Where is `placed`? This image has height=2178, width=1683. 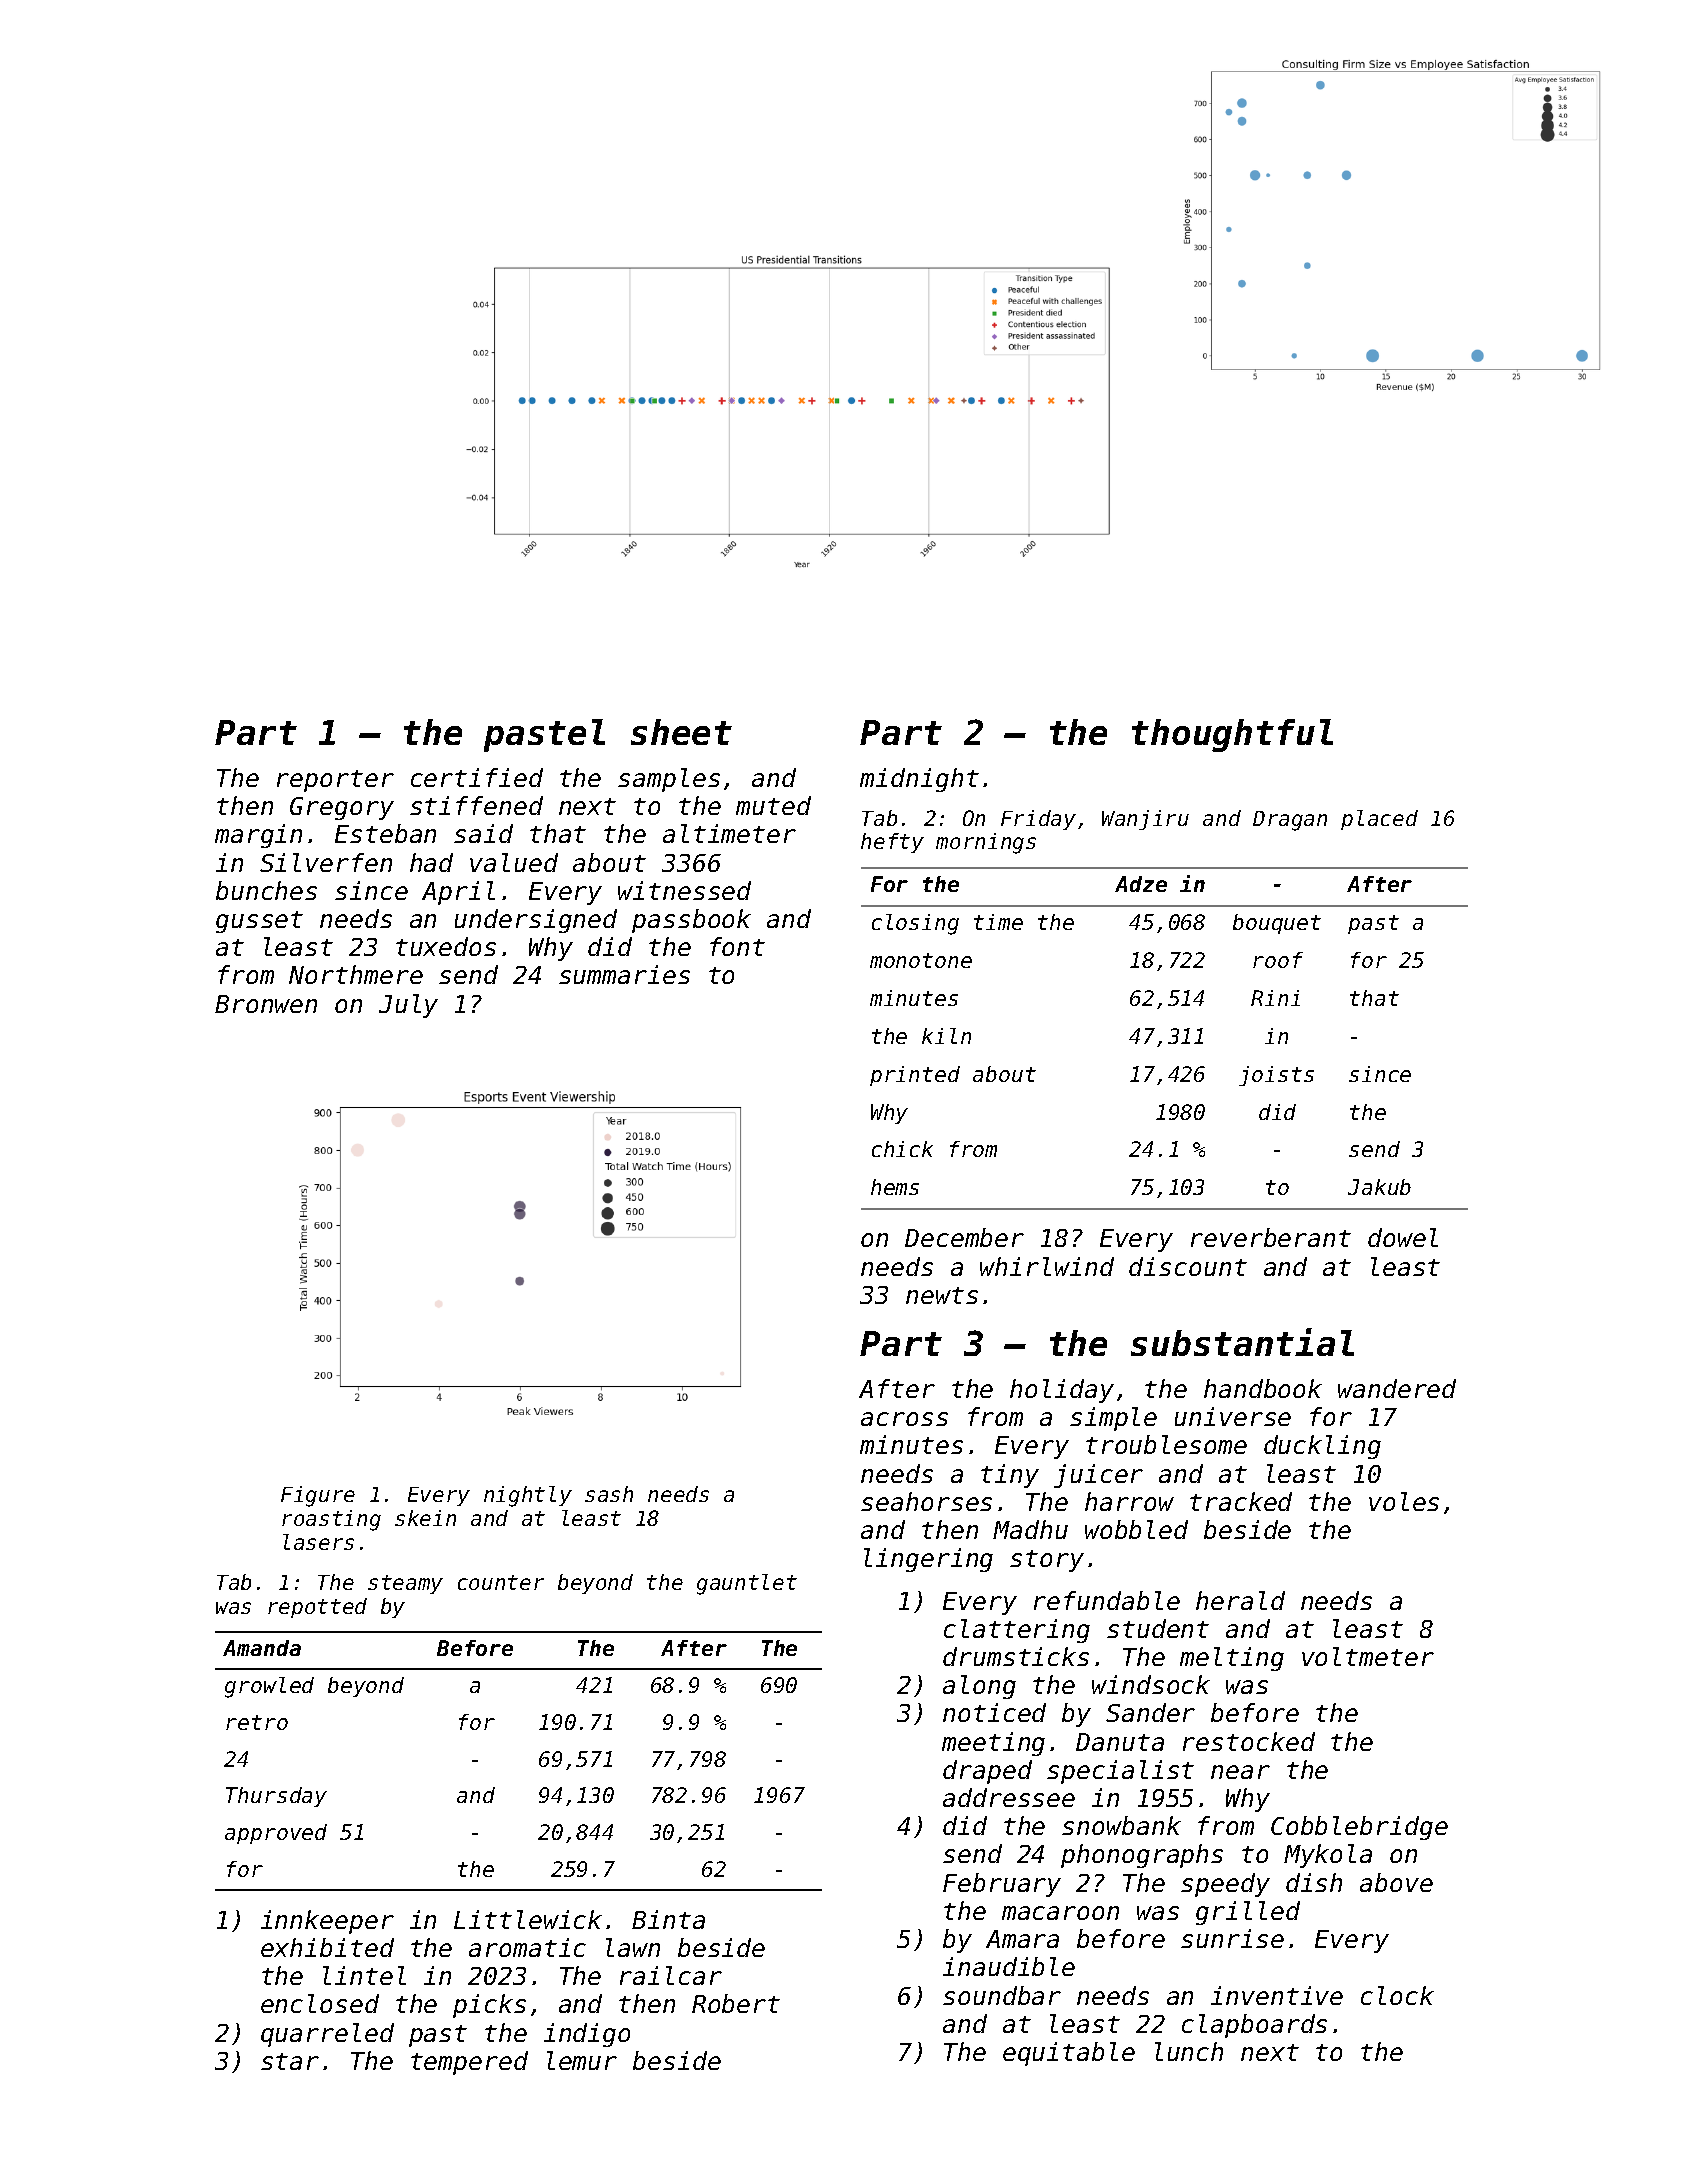 placed is located at coordinates (1379, 820).
